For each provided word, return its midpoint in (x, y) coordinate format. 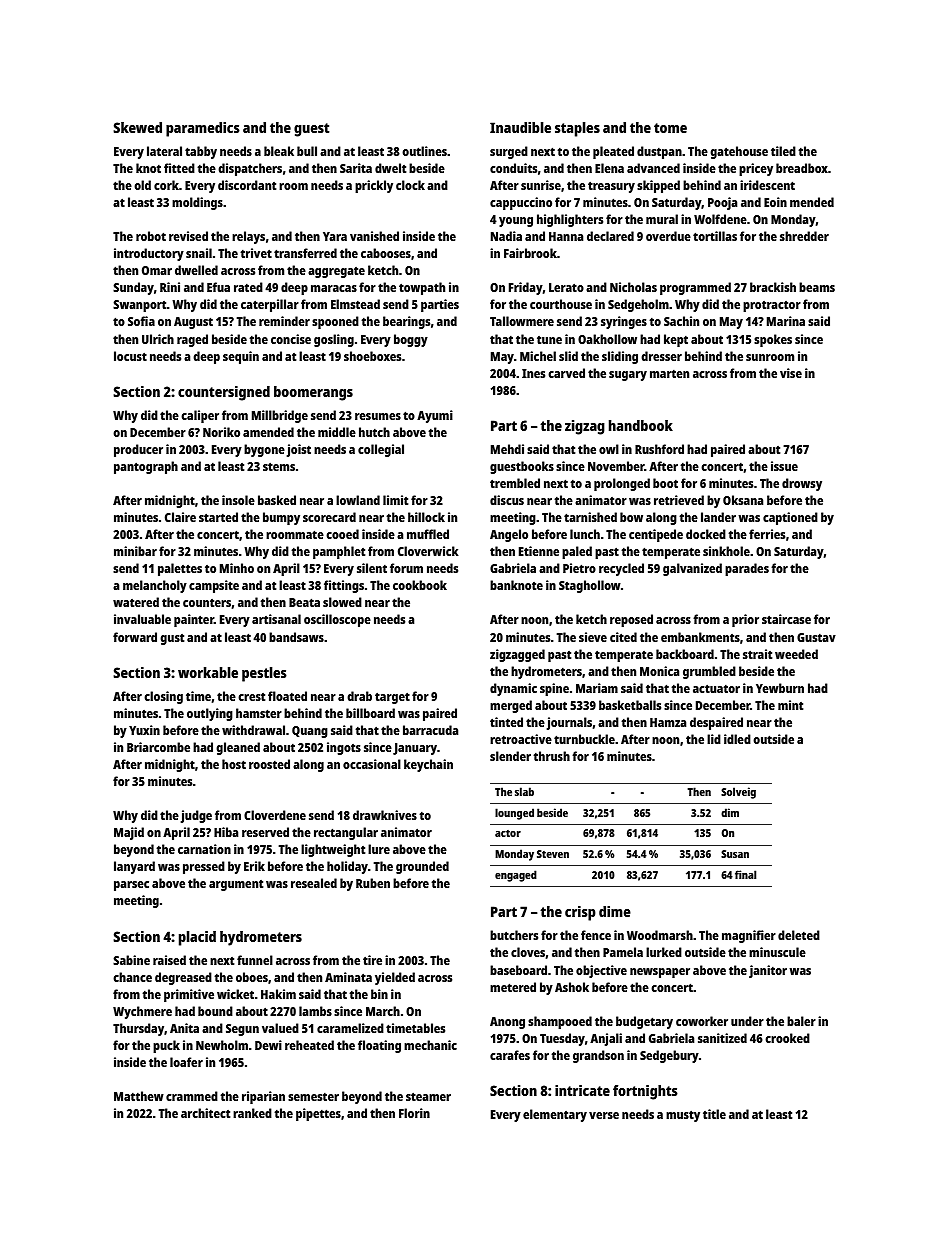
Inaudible (520, 127)
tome (670, 128)
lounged (514, 814)
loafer (186, 1062)
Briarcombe (158, 747)
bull (307, 151)
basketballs (630, 705)
